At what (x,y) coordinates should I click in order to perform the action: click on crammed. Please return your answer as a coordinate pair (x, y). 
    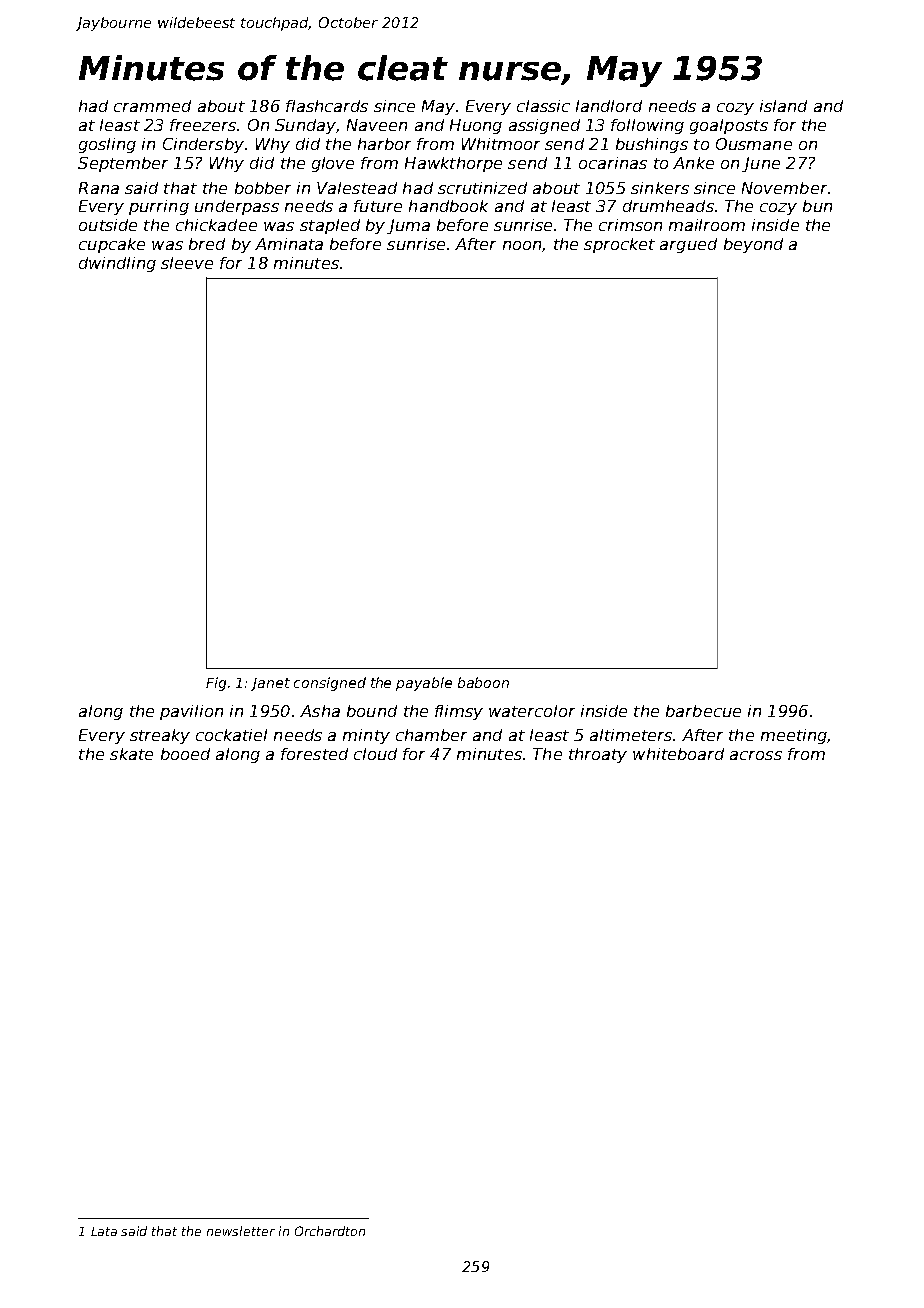
    Looking at the image, I should click on (152, 106).
